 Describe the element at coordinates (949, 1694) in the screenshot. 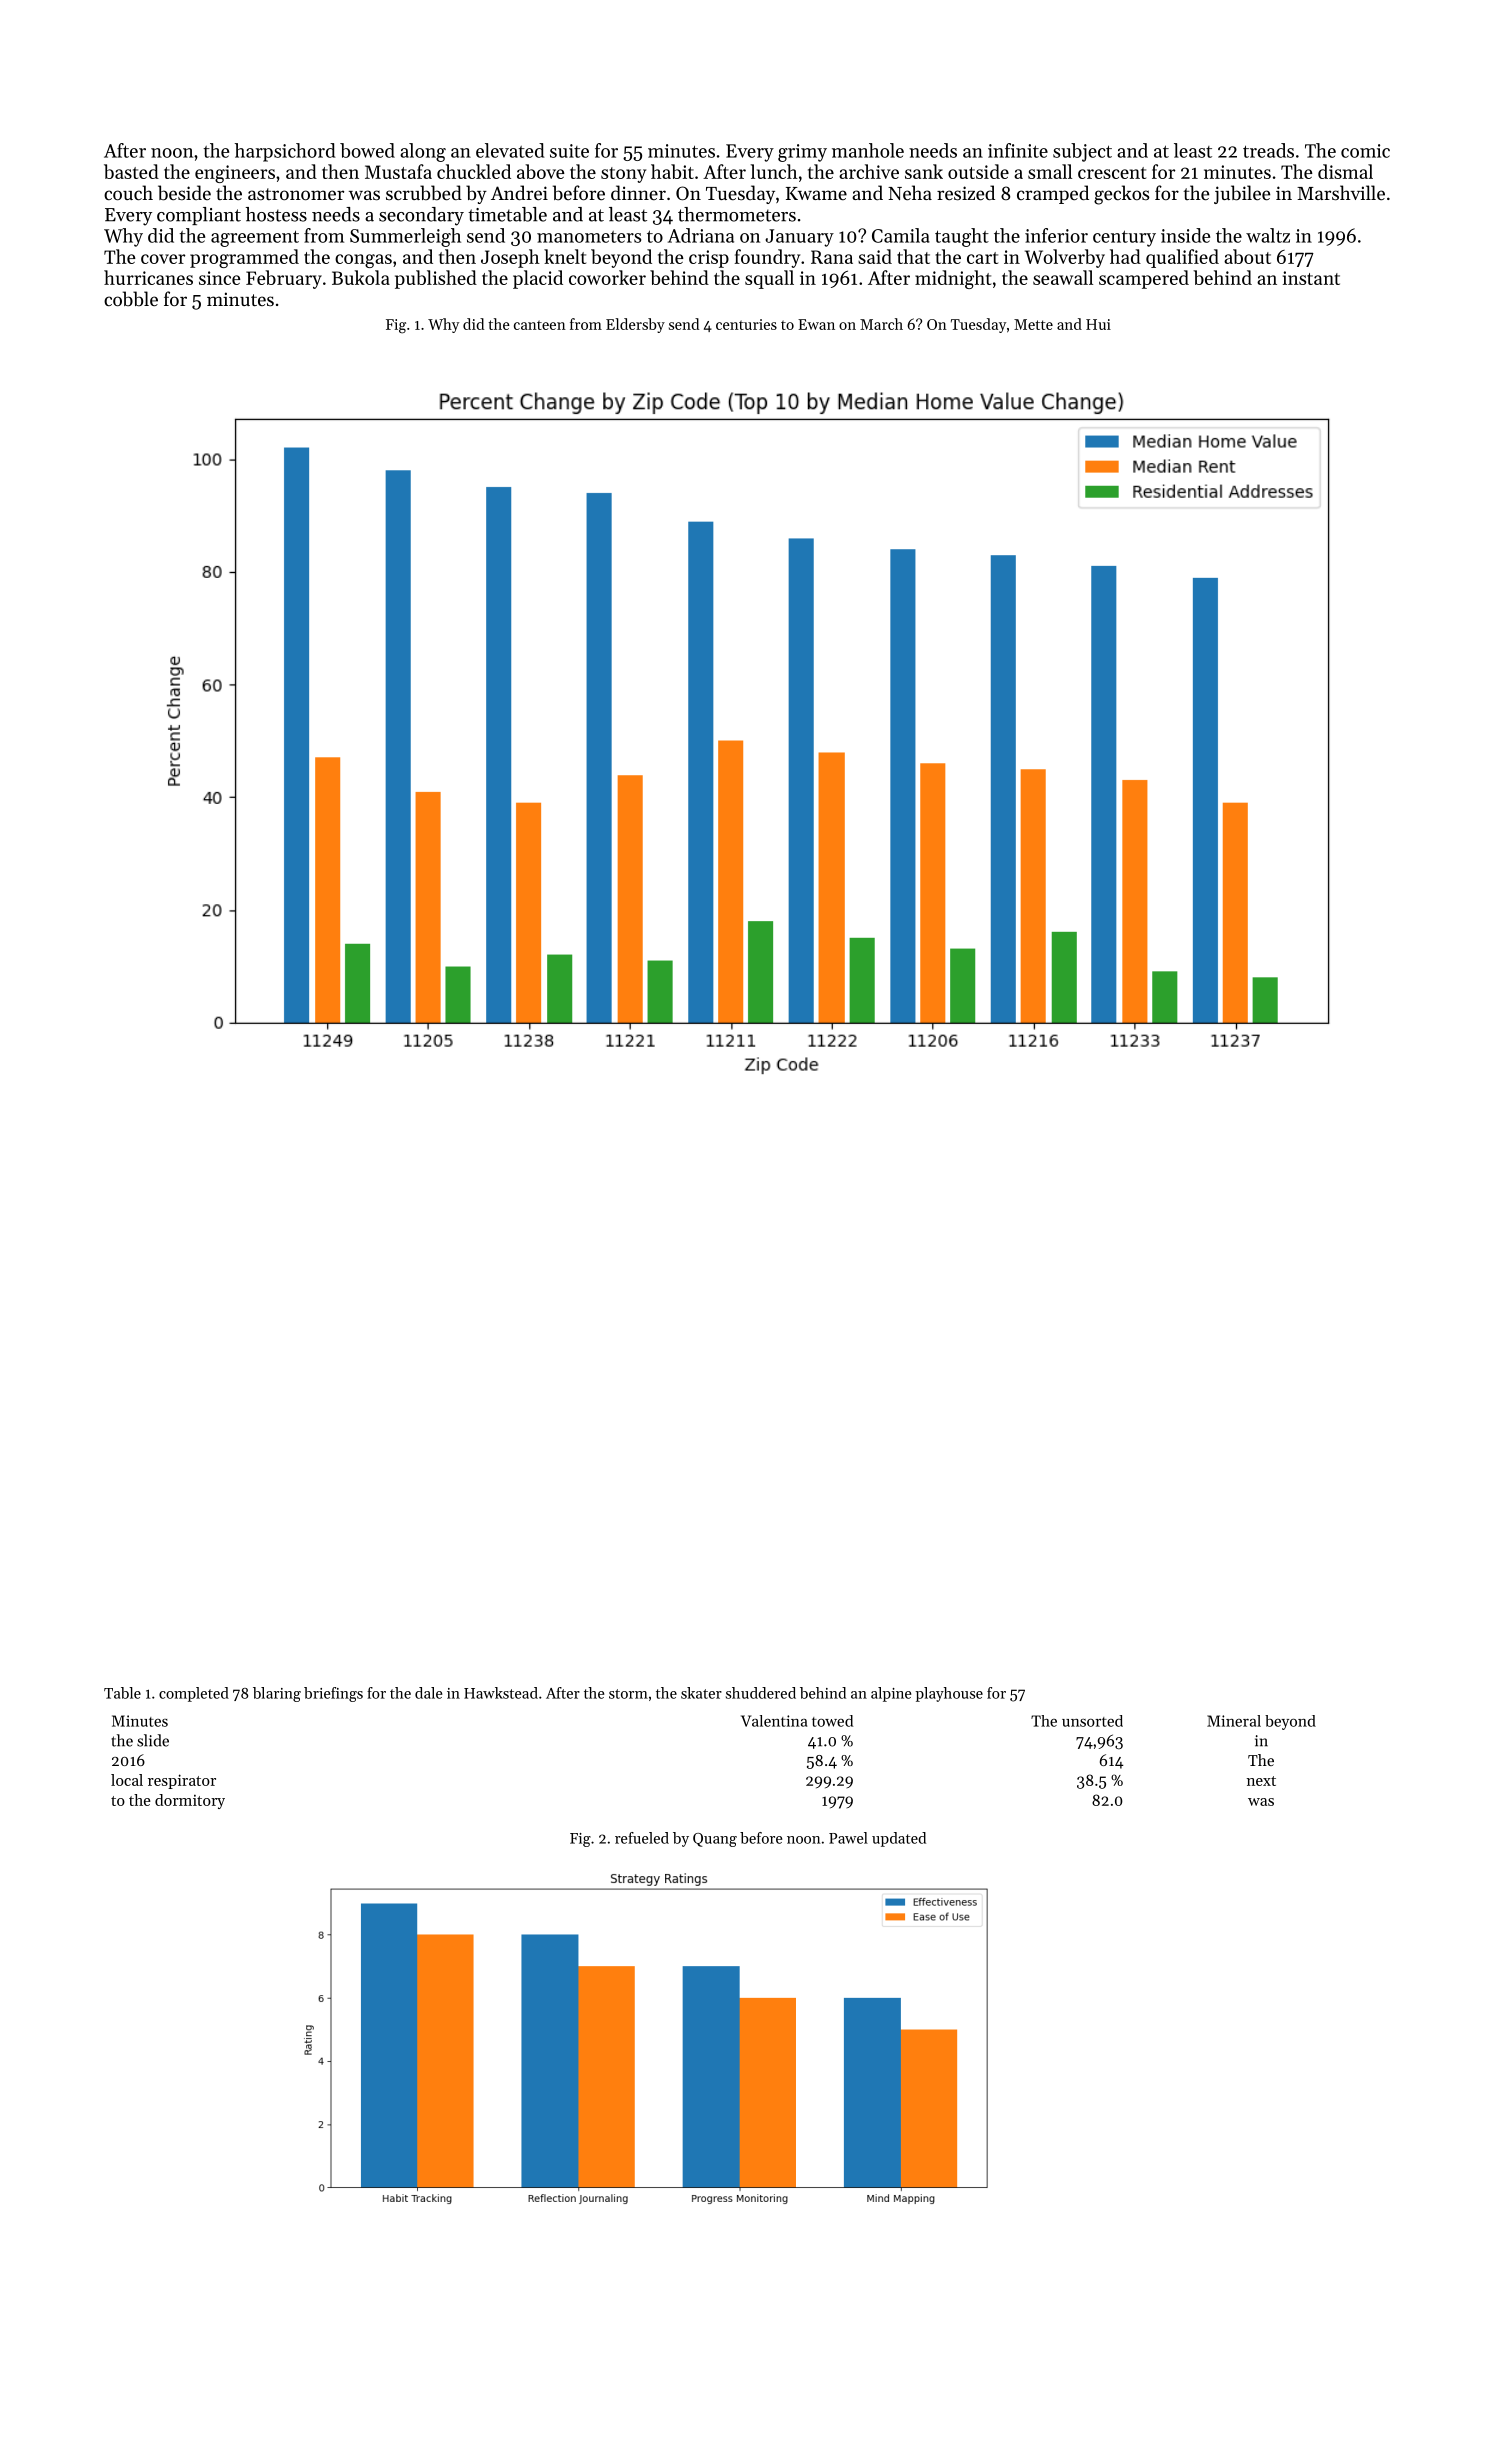

I see `playhouse` at that location.
